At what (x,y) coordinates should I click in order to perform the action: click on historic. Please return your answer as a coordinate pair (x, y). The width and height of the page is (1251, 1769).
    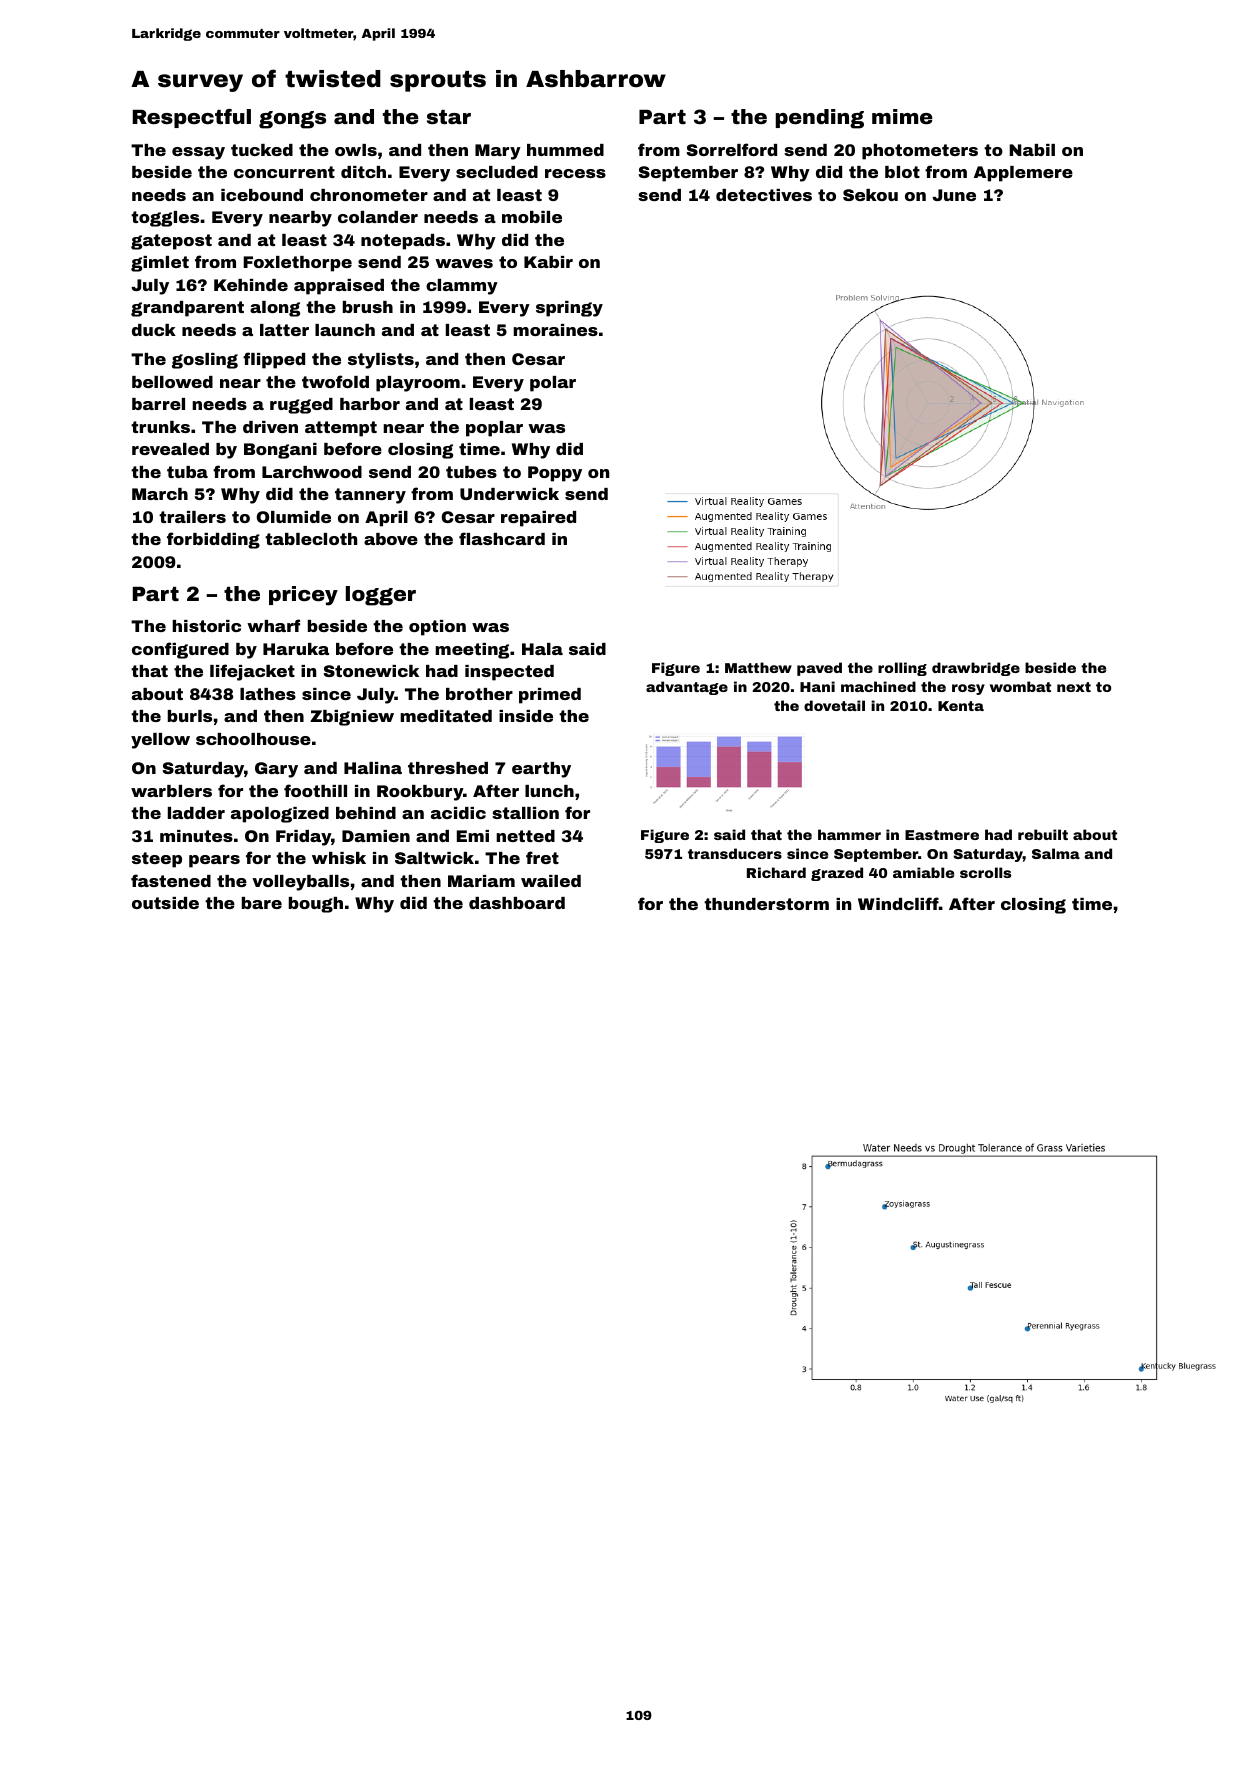
    Looking at the image, I should click on (206, 626).
